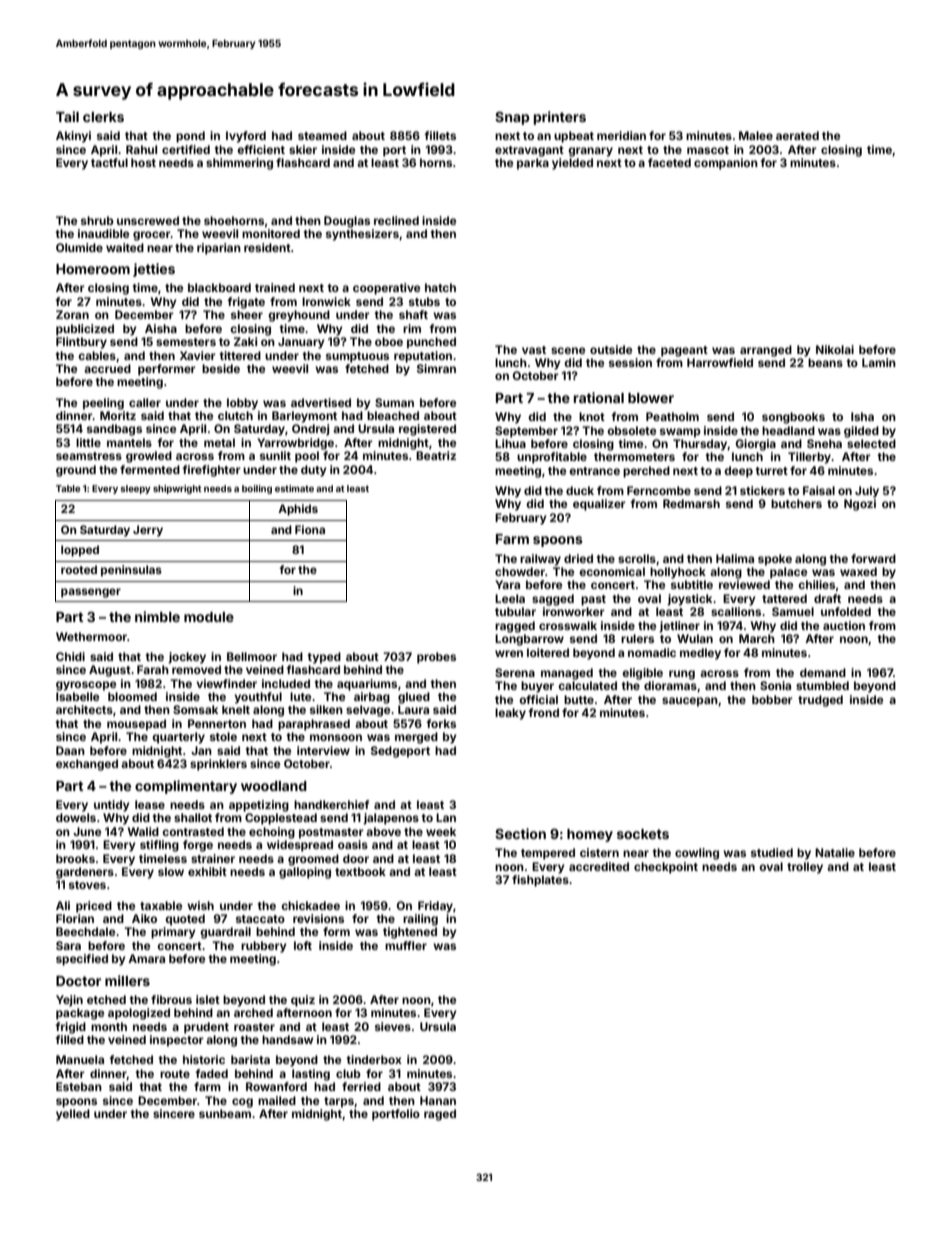  I want to click on yelled, so click(73, 1115).
